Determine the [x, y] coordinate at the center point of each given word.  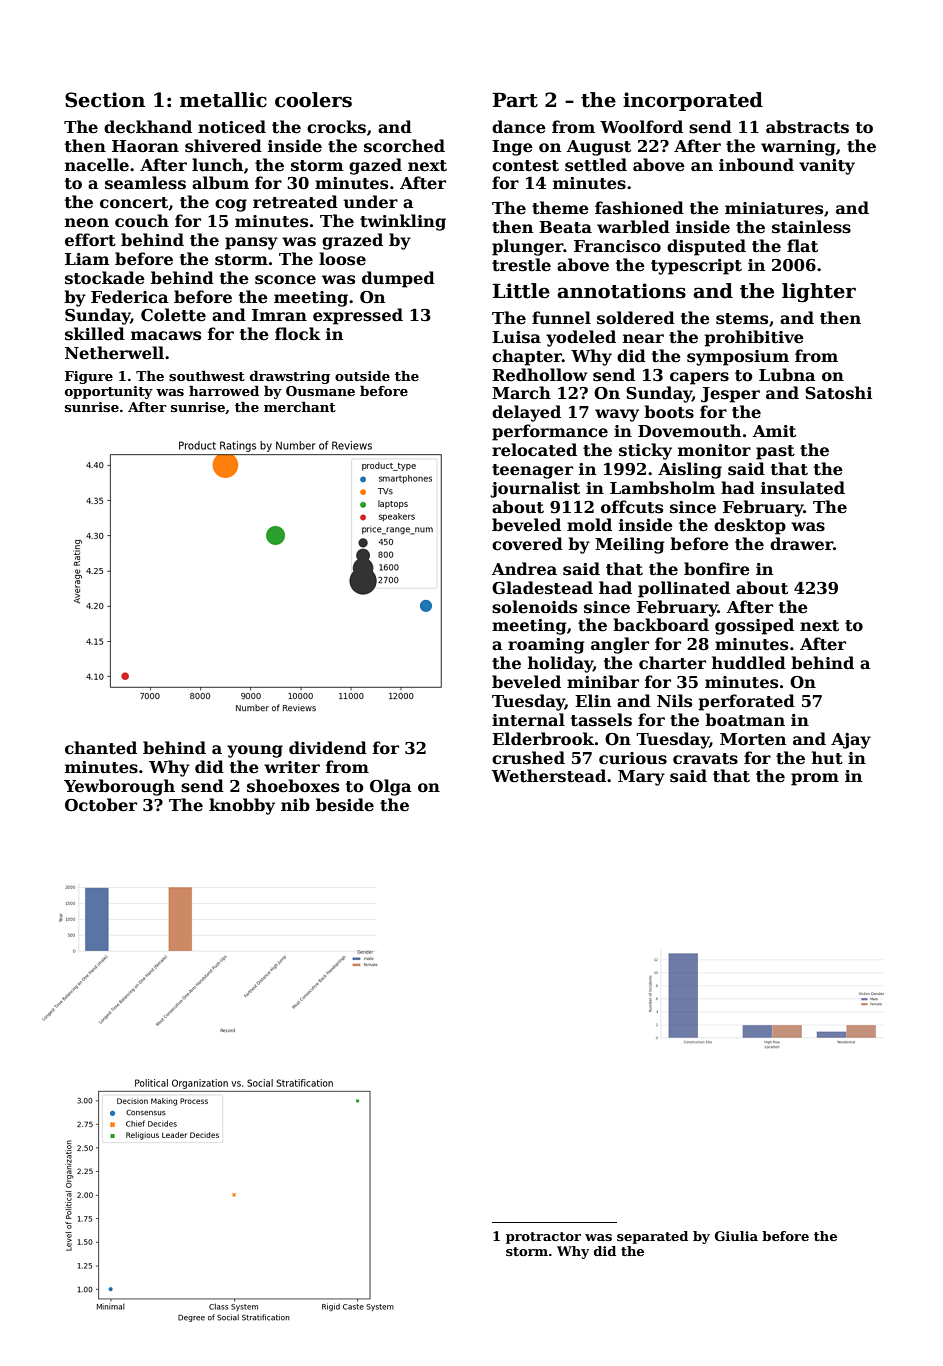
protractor [543, 1238]
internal [528, 720]
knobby [242, 806]
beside [345, 805]
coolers [313, 100]
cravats [705, 759]
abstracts [807, 127]
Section [105, 100]
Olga [391, 787]
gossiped [754, 626]
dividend [328, 748]
